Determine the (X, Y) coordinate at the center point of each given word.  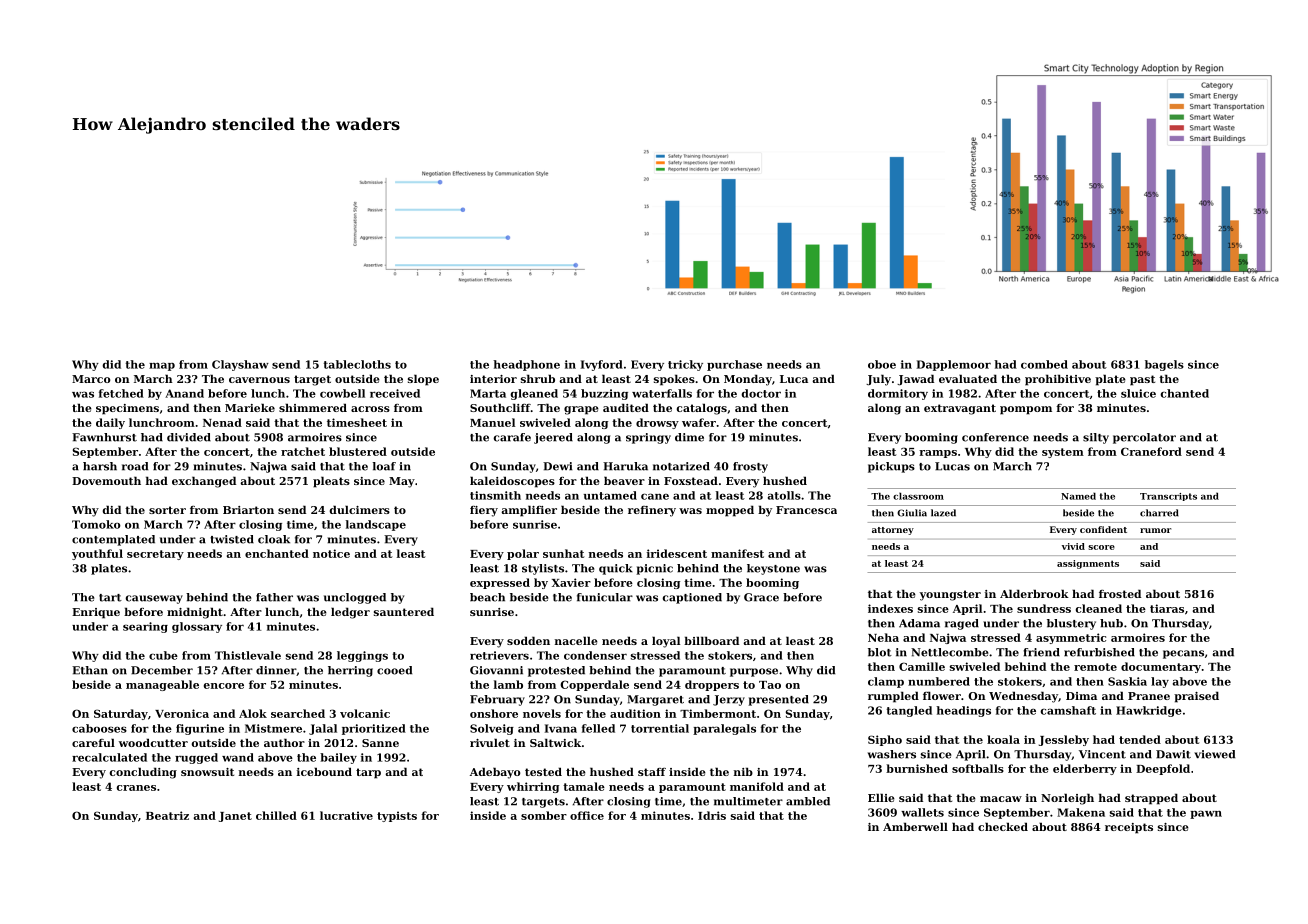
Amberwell (915, 826)
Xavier (571, 582)
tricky (685, 365)
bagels (1164, 365)
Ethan (90, 670)
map (162, 366)
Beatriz (167, 815)
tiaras (1167, 608)
